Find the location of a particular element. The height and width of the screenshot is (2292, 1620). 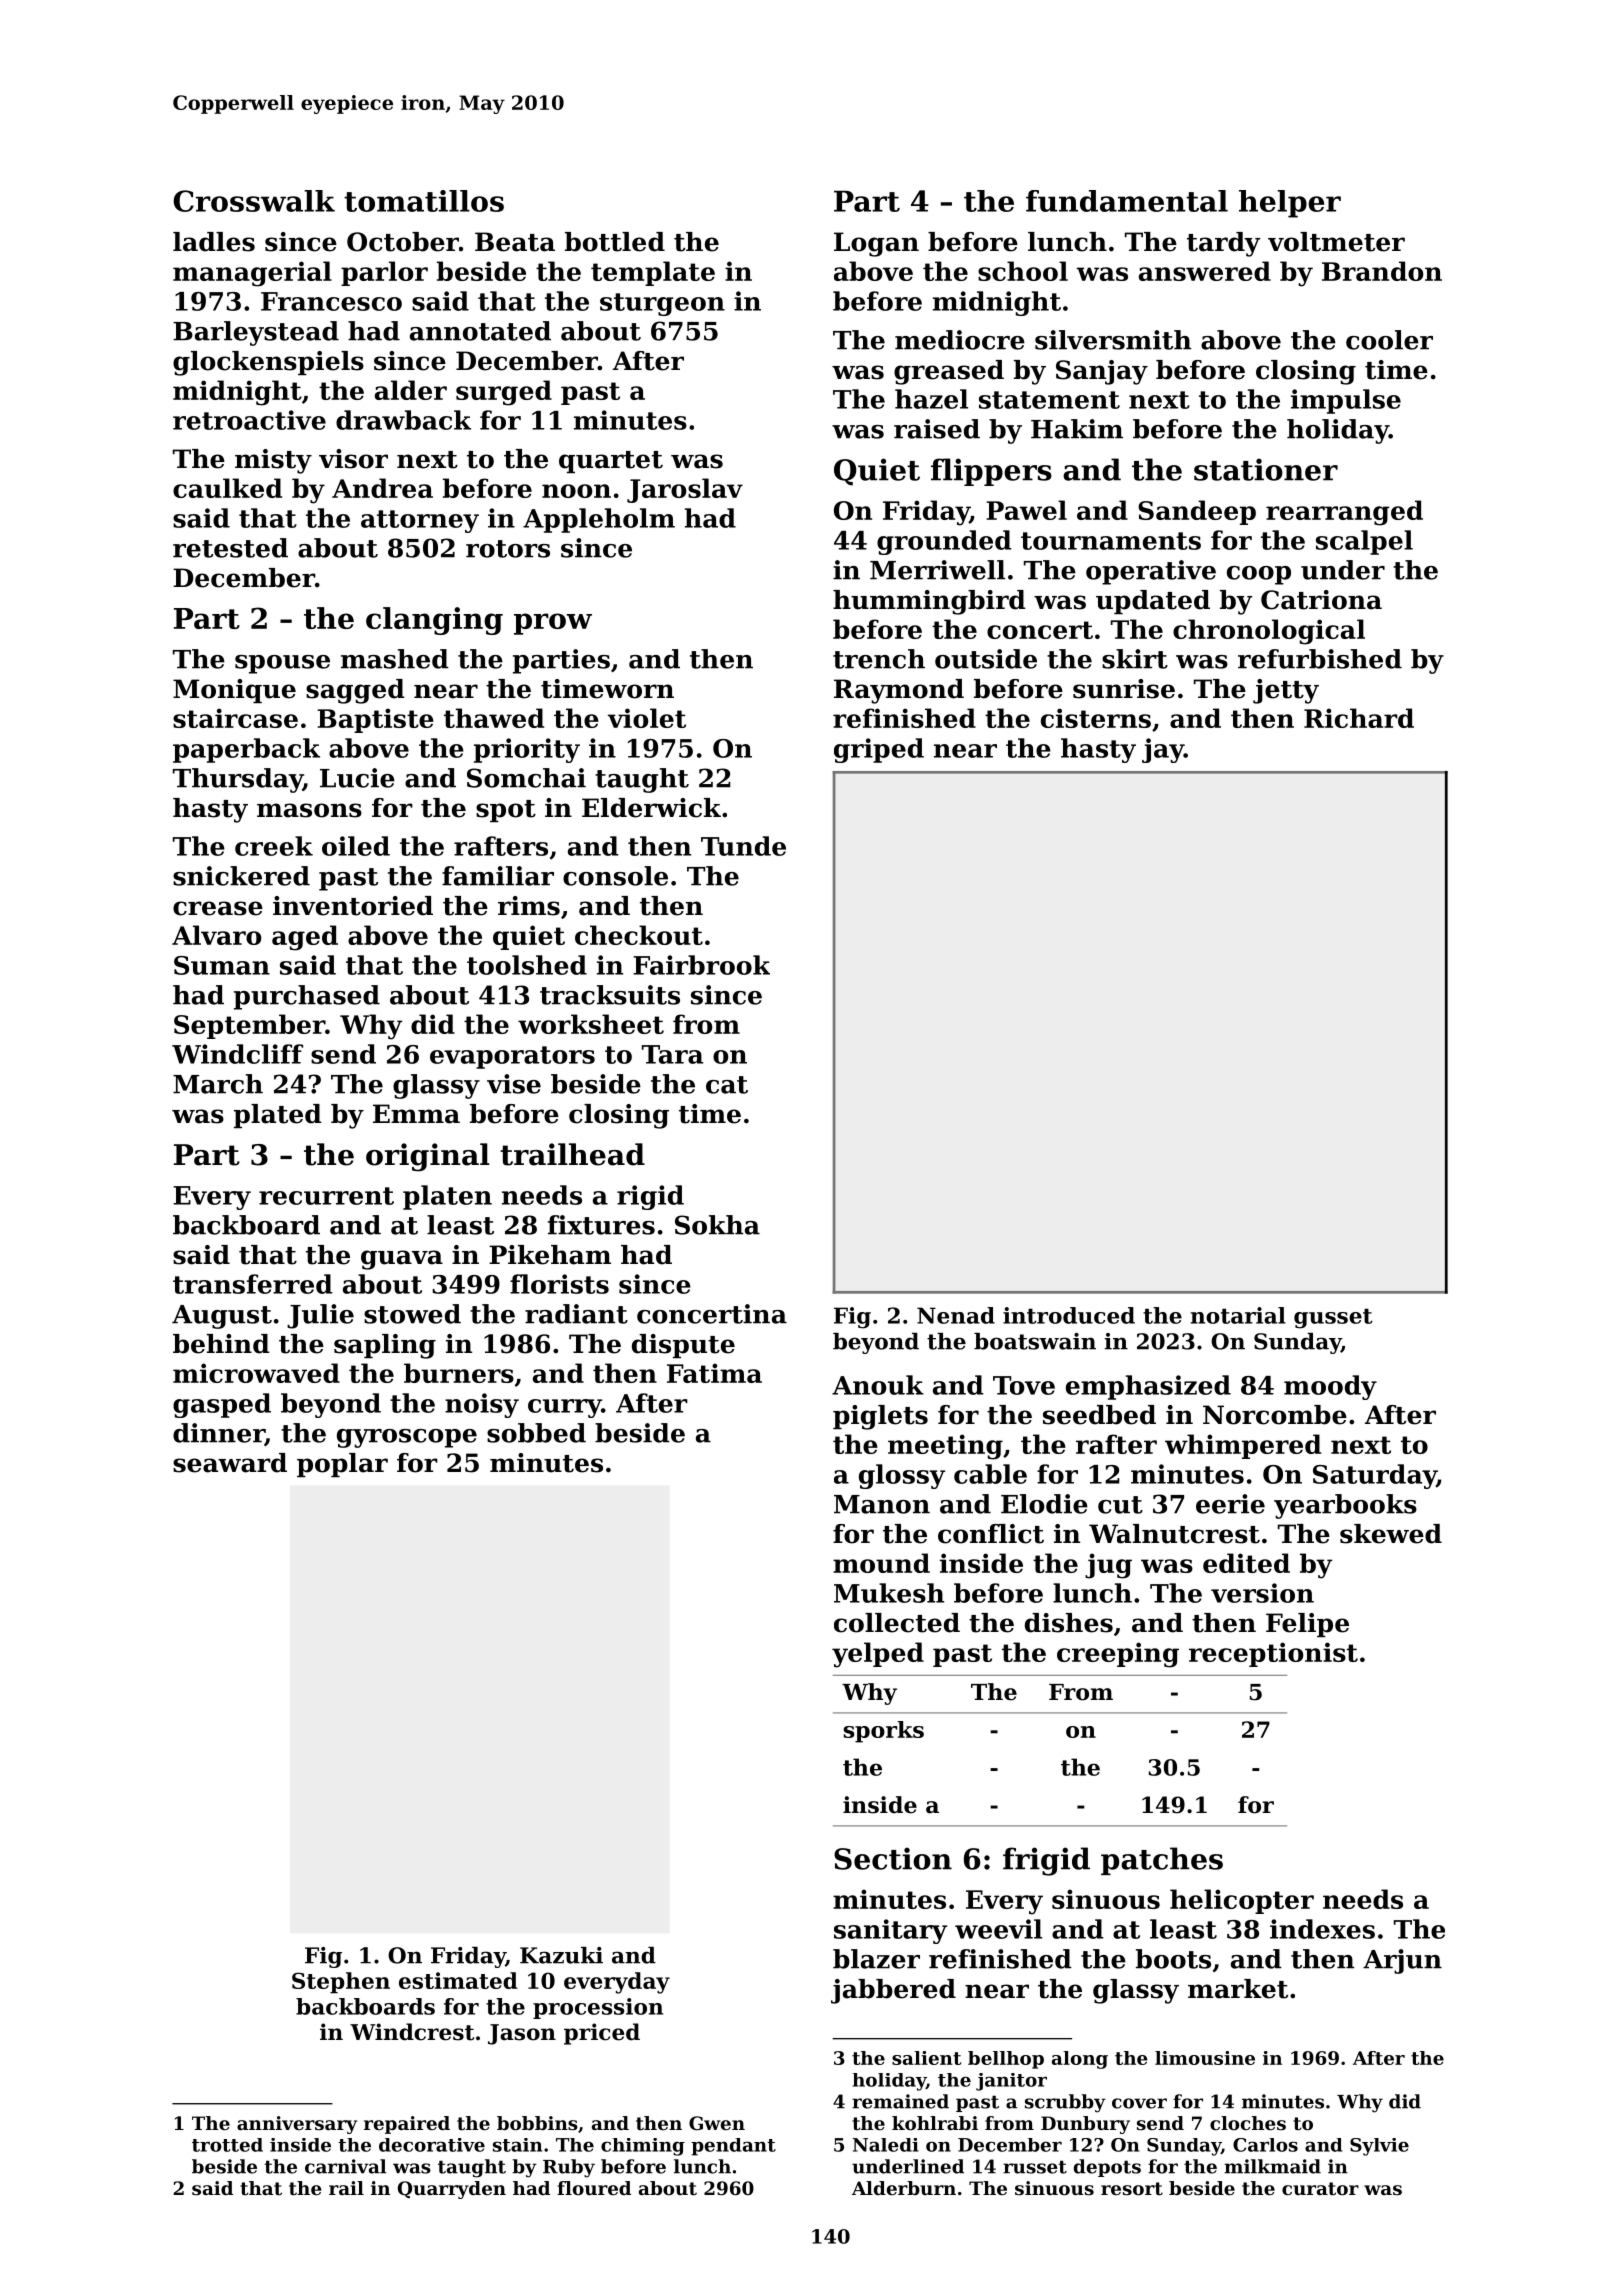

estimated is located at coordinates (458, 1980).
